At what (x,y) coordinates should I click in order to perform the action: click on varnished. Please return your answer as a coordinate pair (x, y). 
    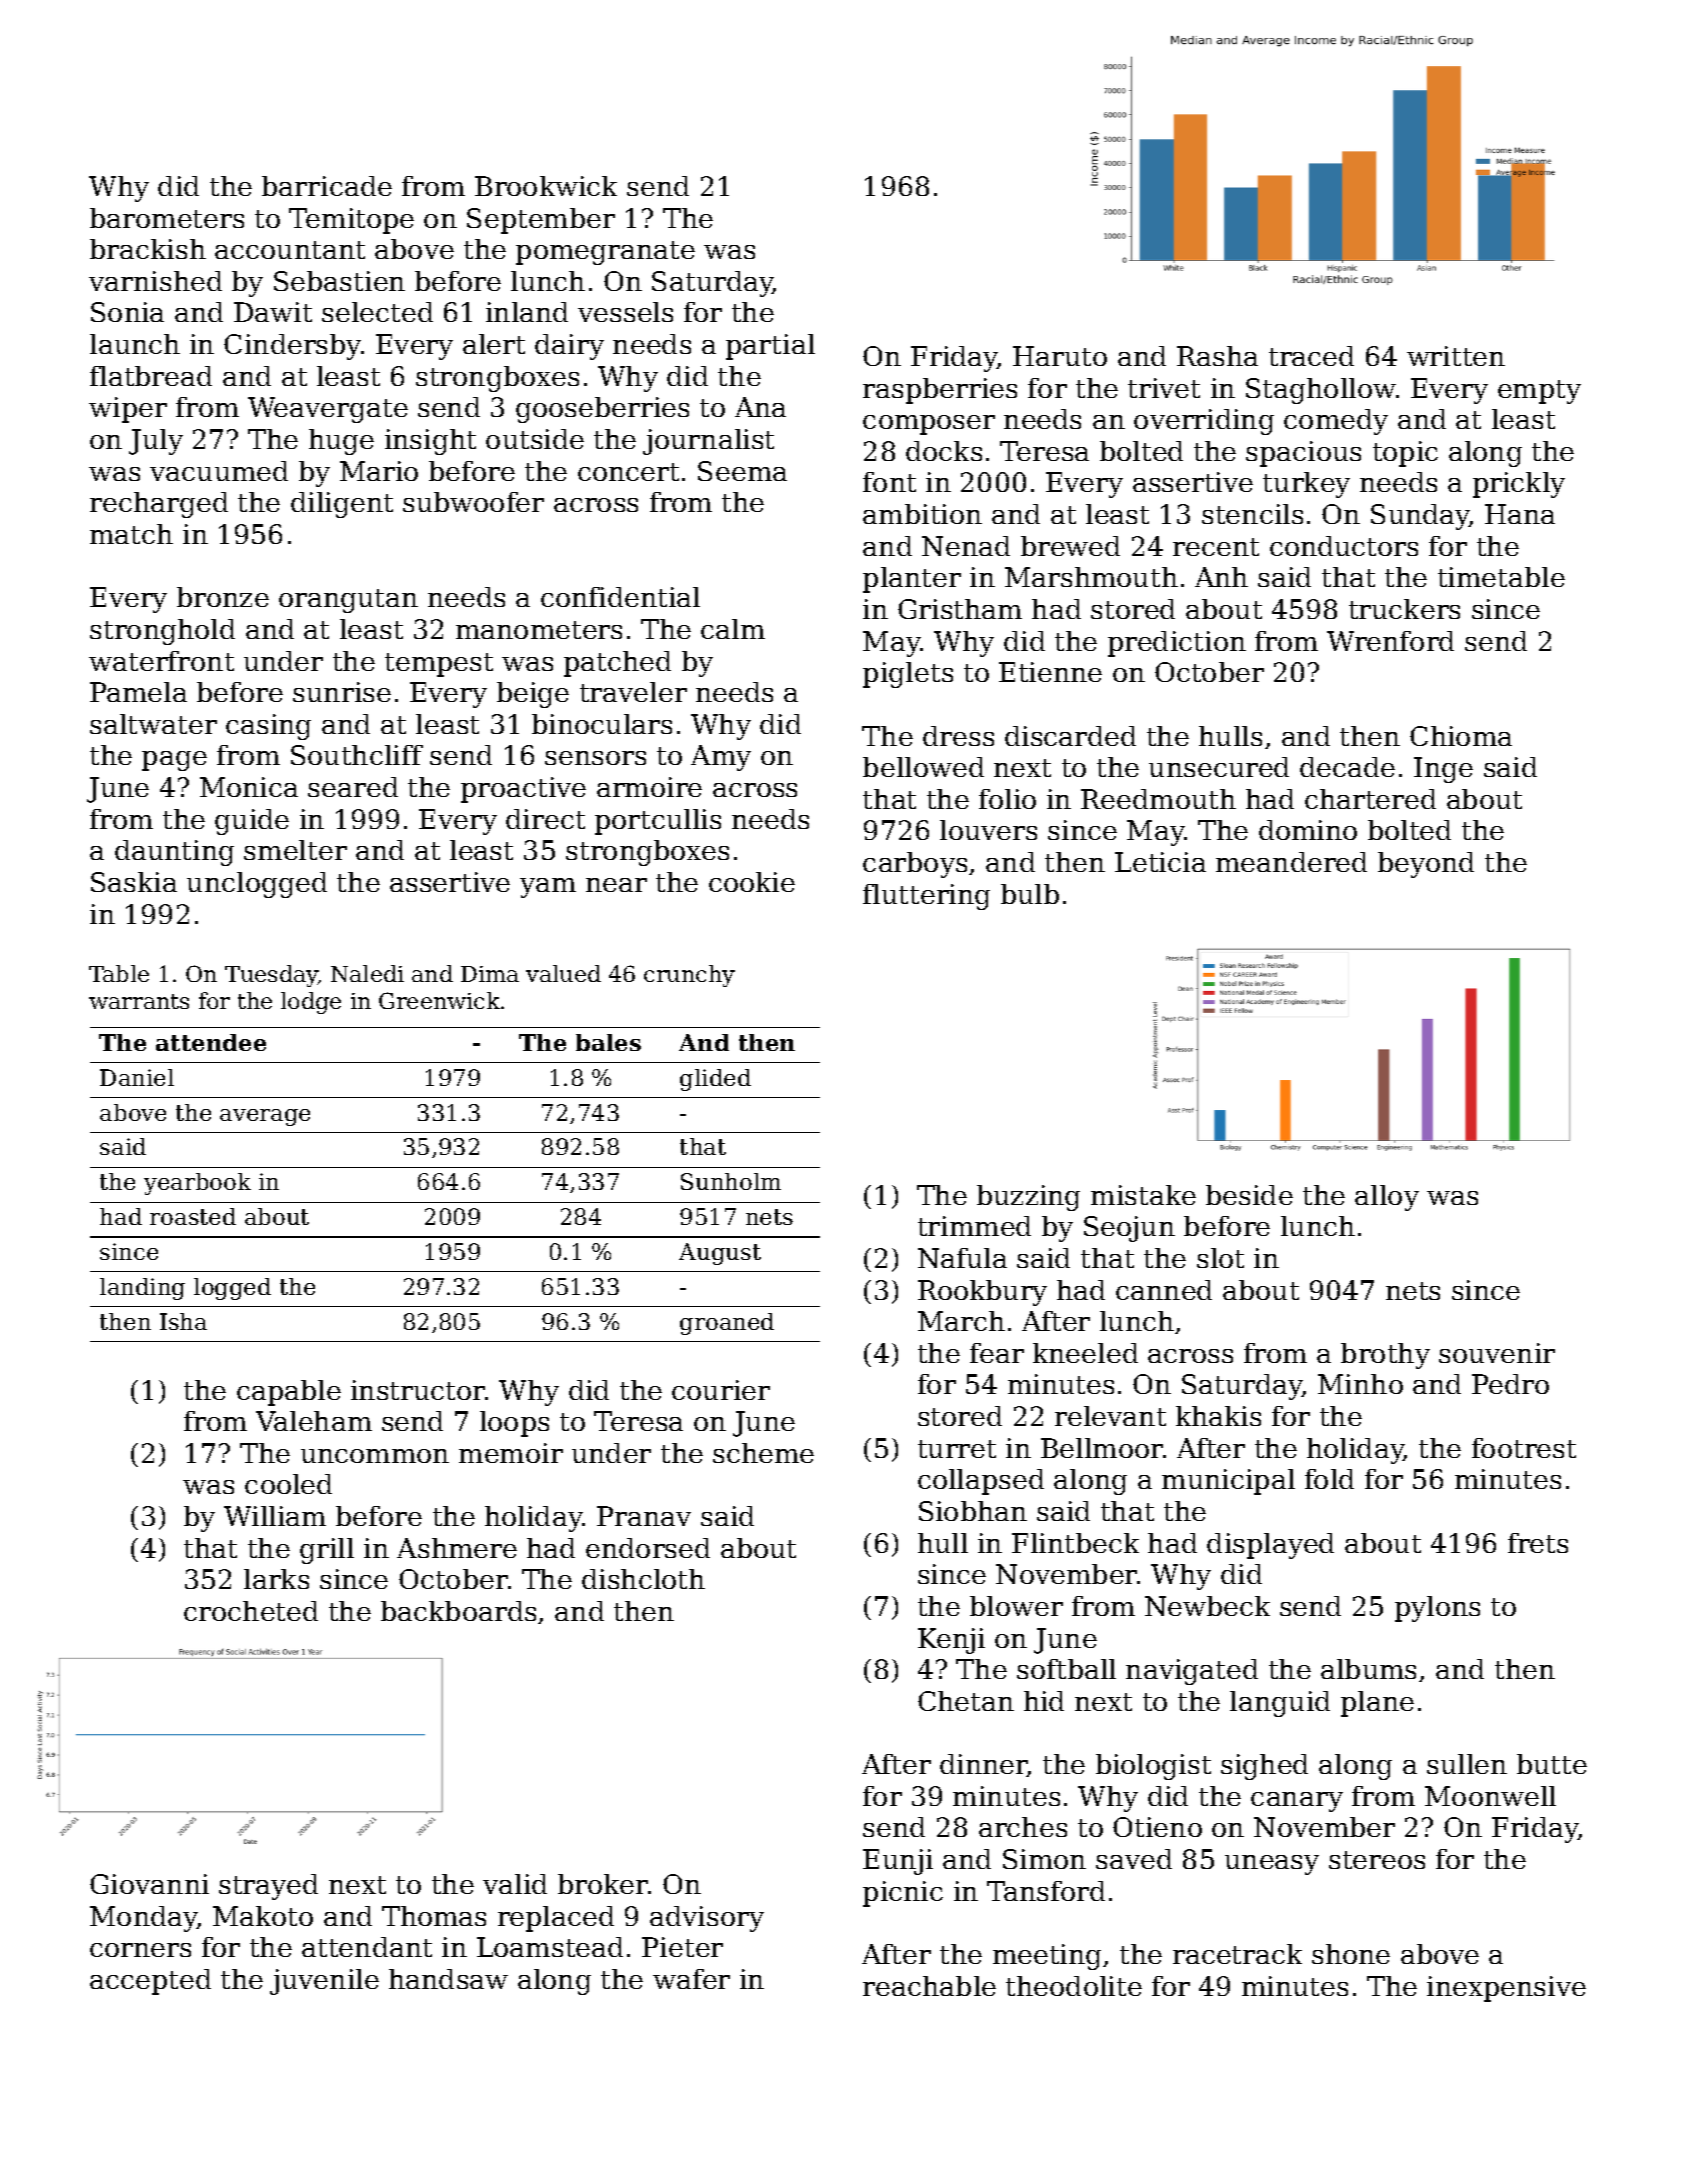
    Looking at the image, I should click on (155, 281).
